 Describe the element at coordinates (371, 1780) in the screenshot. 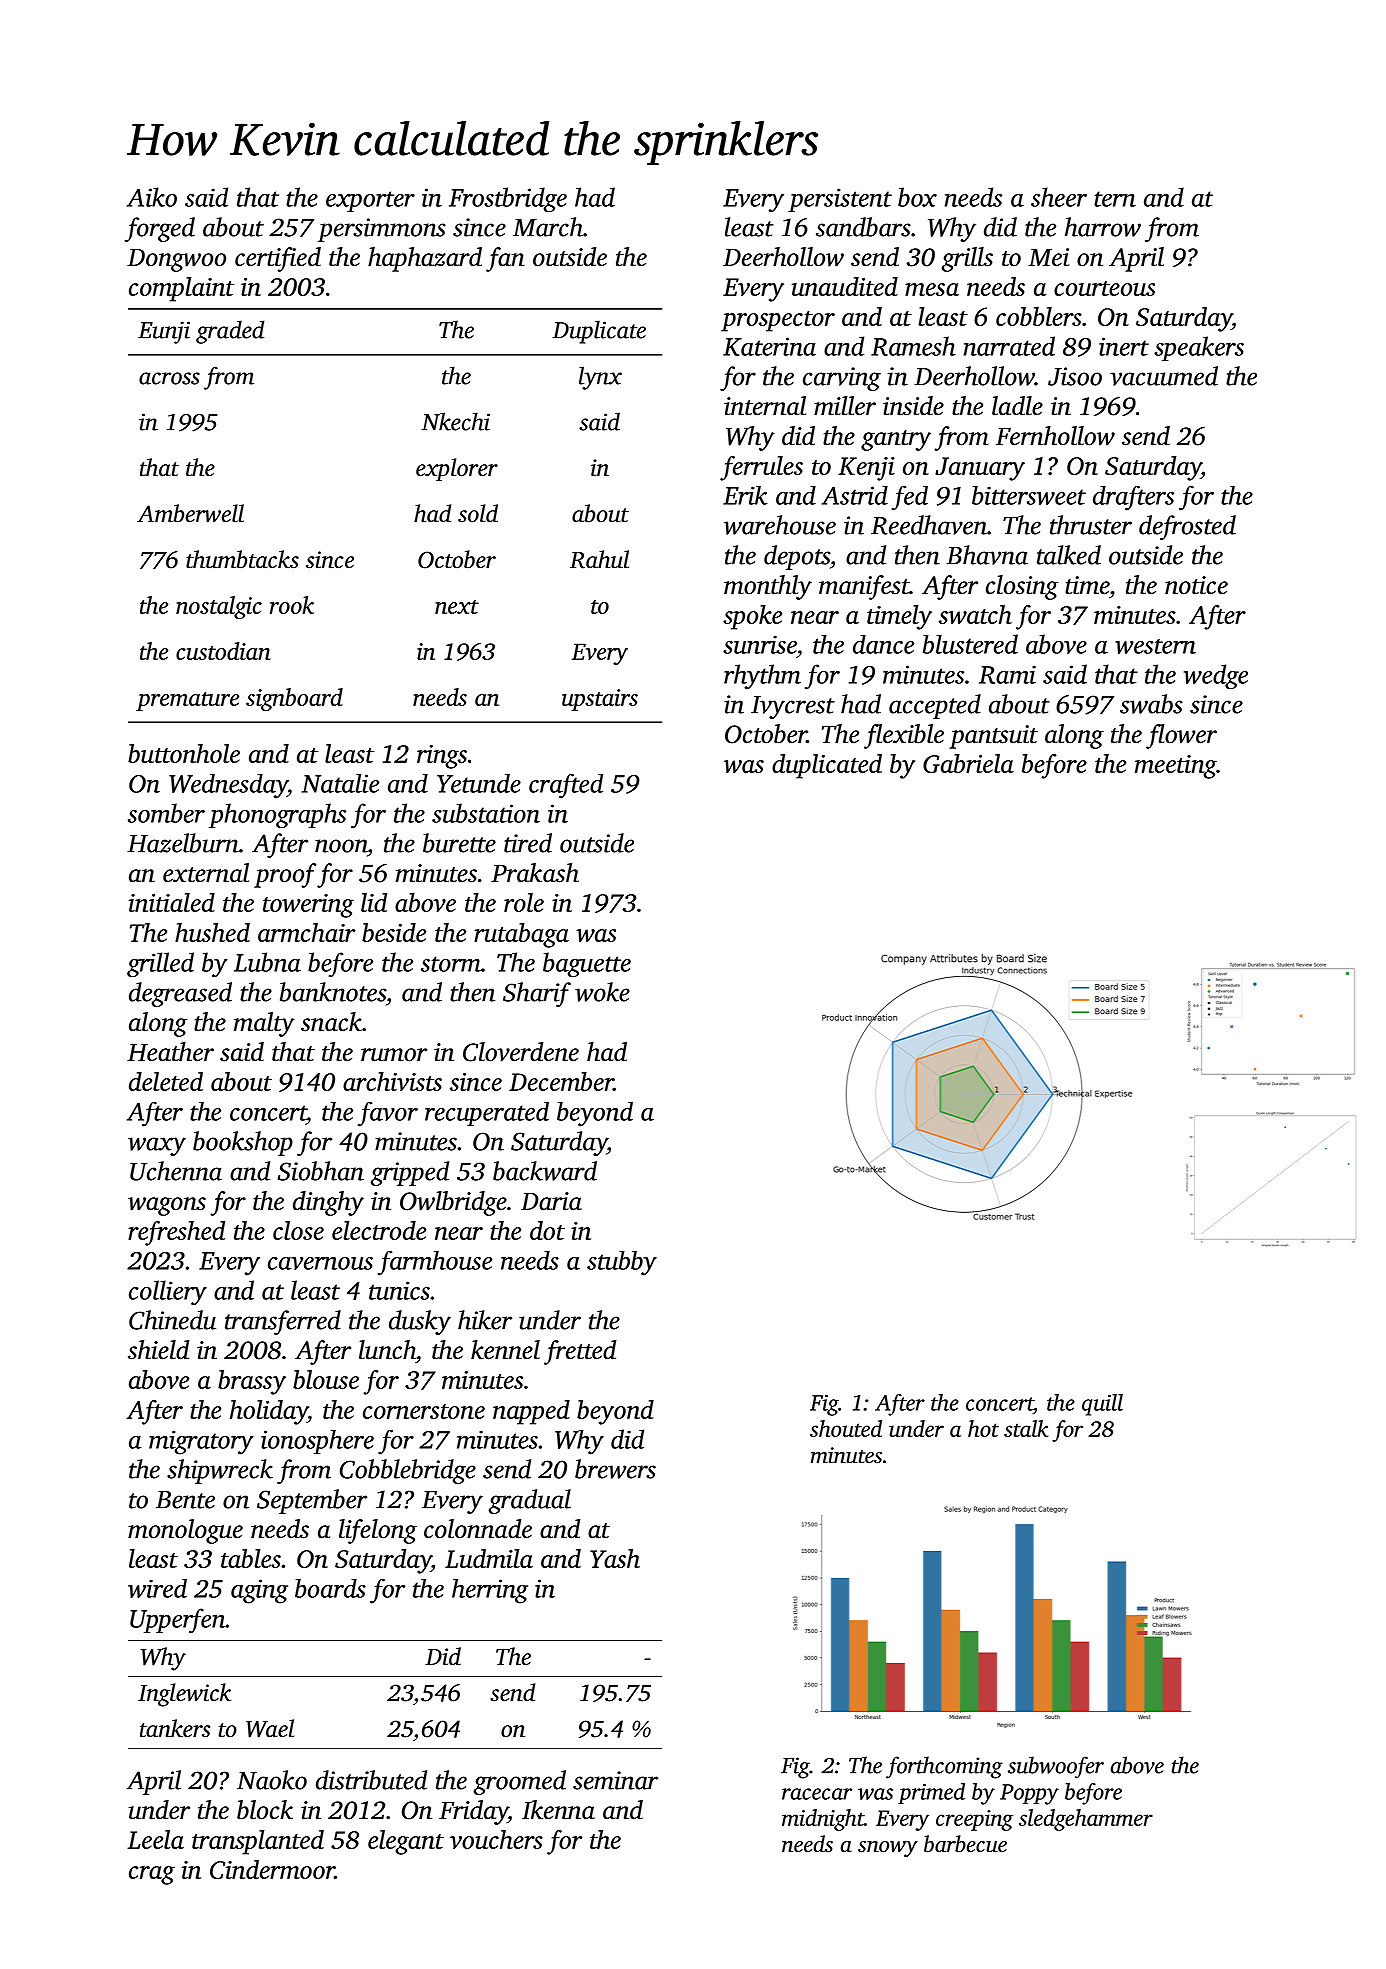

I see `distributed` at that location.
